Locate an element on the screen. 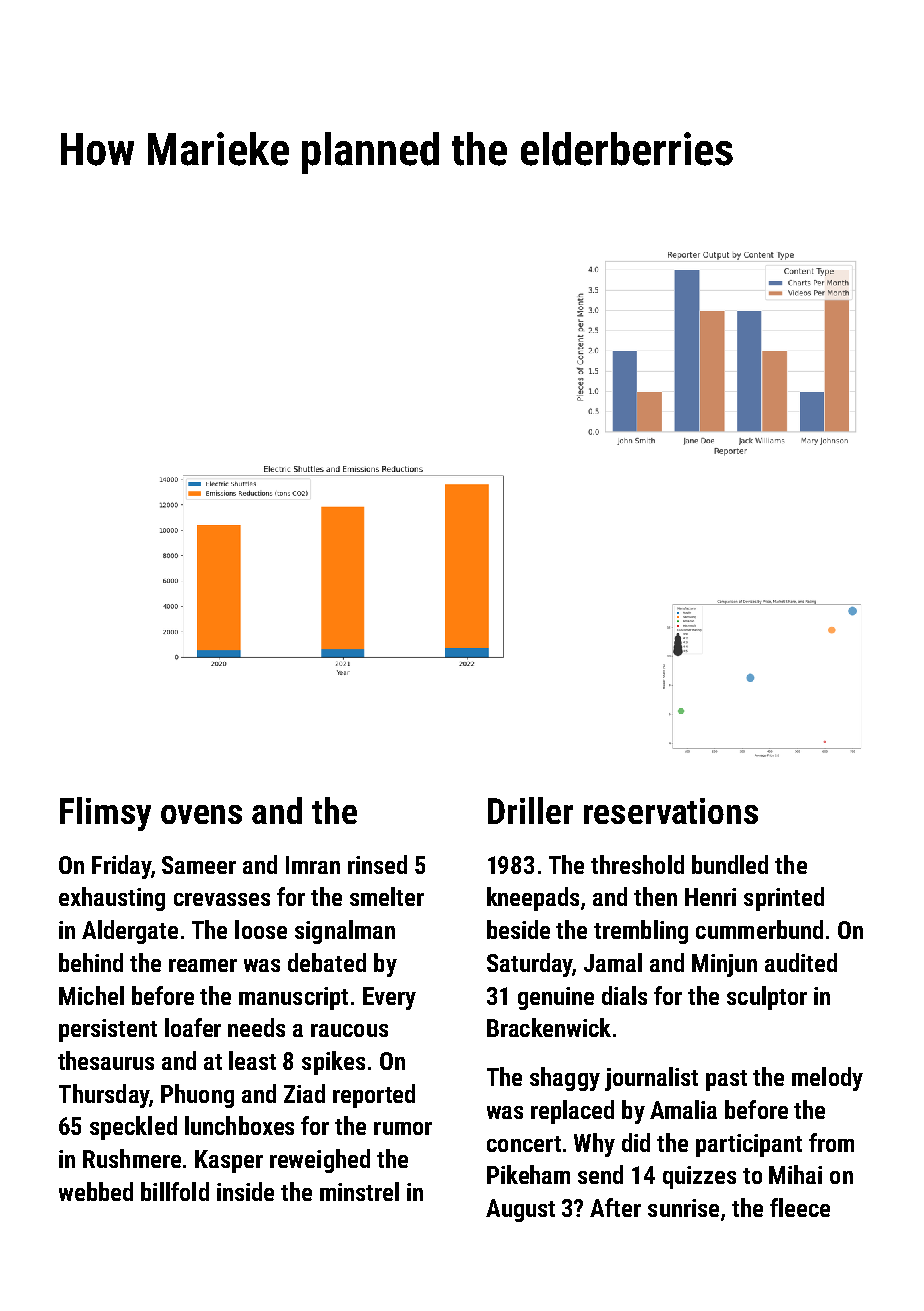 The height and width of the screenshot is (1311, 924). reservations is located at coordinates (671, 811).
